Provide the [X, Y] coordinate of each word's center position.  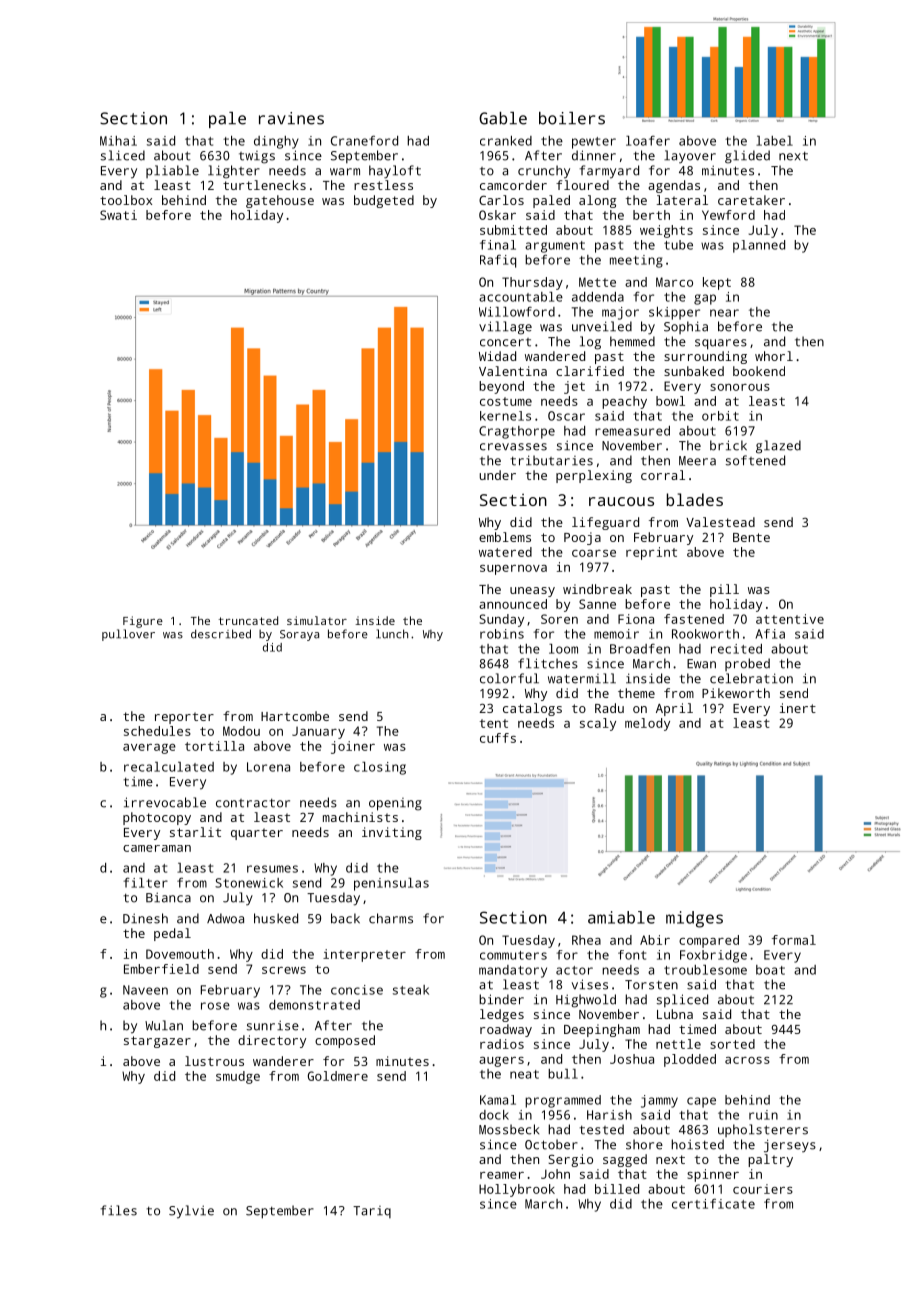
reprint [651, 553]
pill [724, 590]
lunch [392, 634]
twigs [257, 157]
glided [747, 157]
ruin [763, 1115]
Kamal [498, 1100]
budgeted [384, 201]
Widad [497, 356]
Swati [118, 215]
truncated [248, 620]
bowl [670, 401]
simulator [317, 620]
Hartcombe [295, 716]
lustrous [214, 1061]
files [118, 1210]
